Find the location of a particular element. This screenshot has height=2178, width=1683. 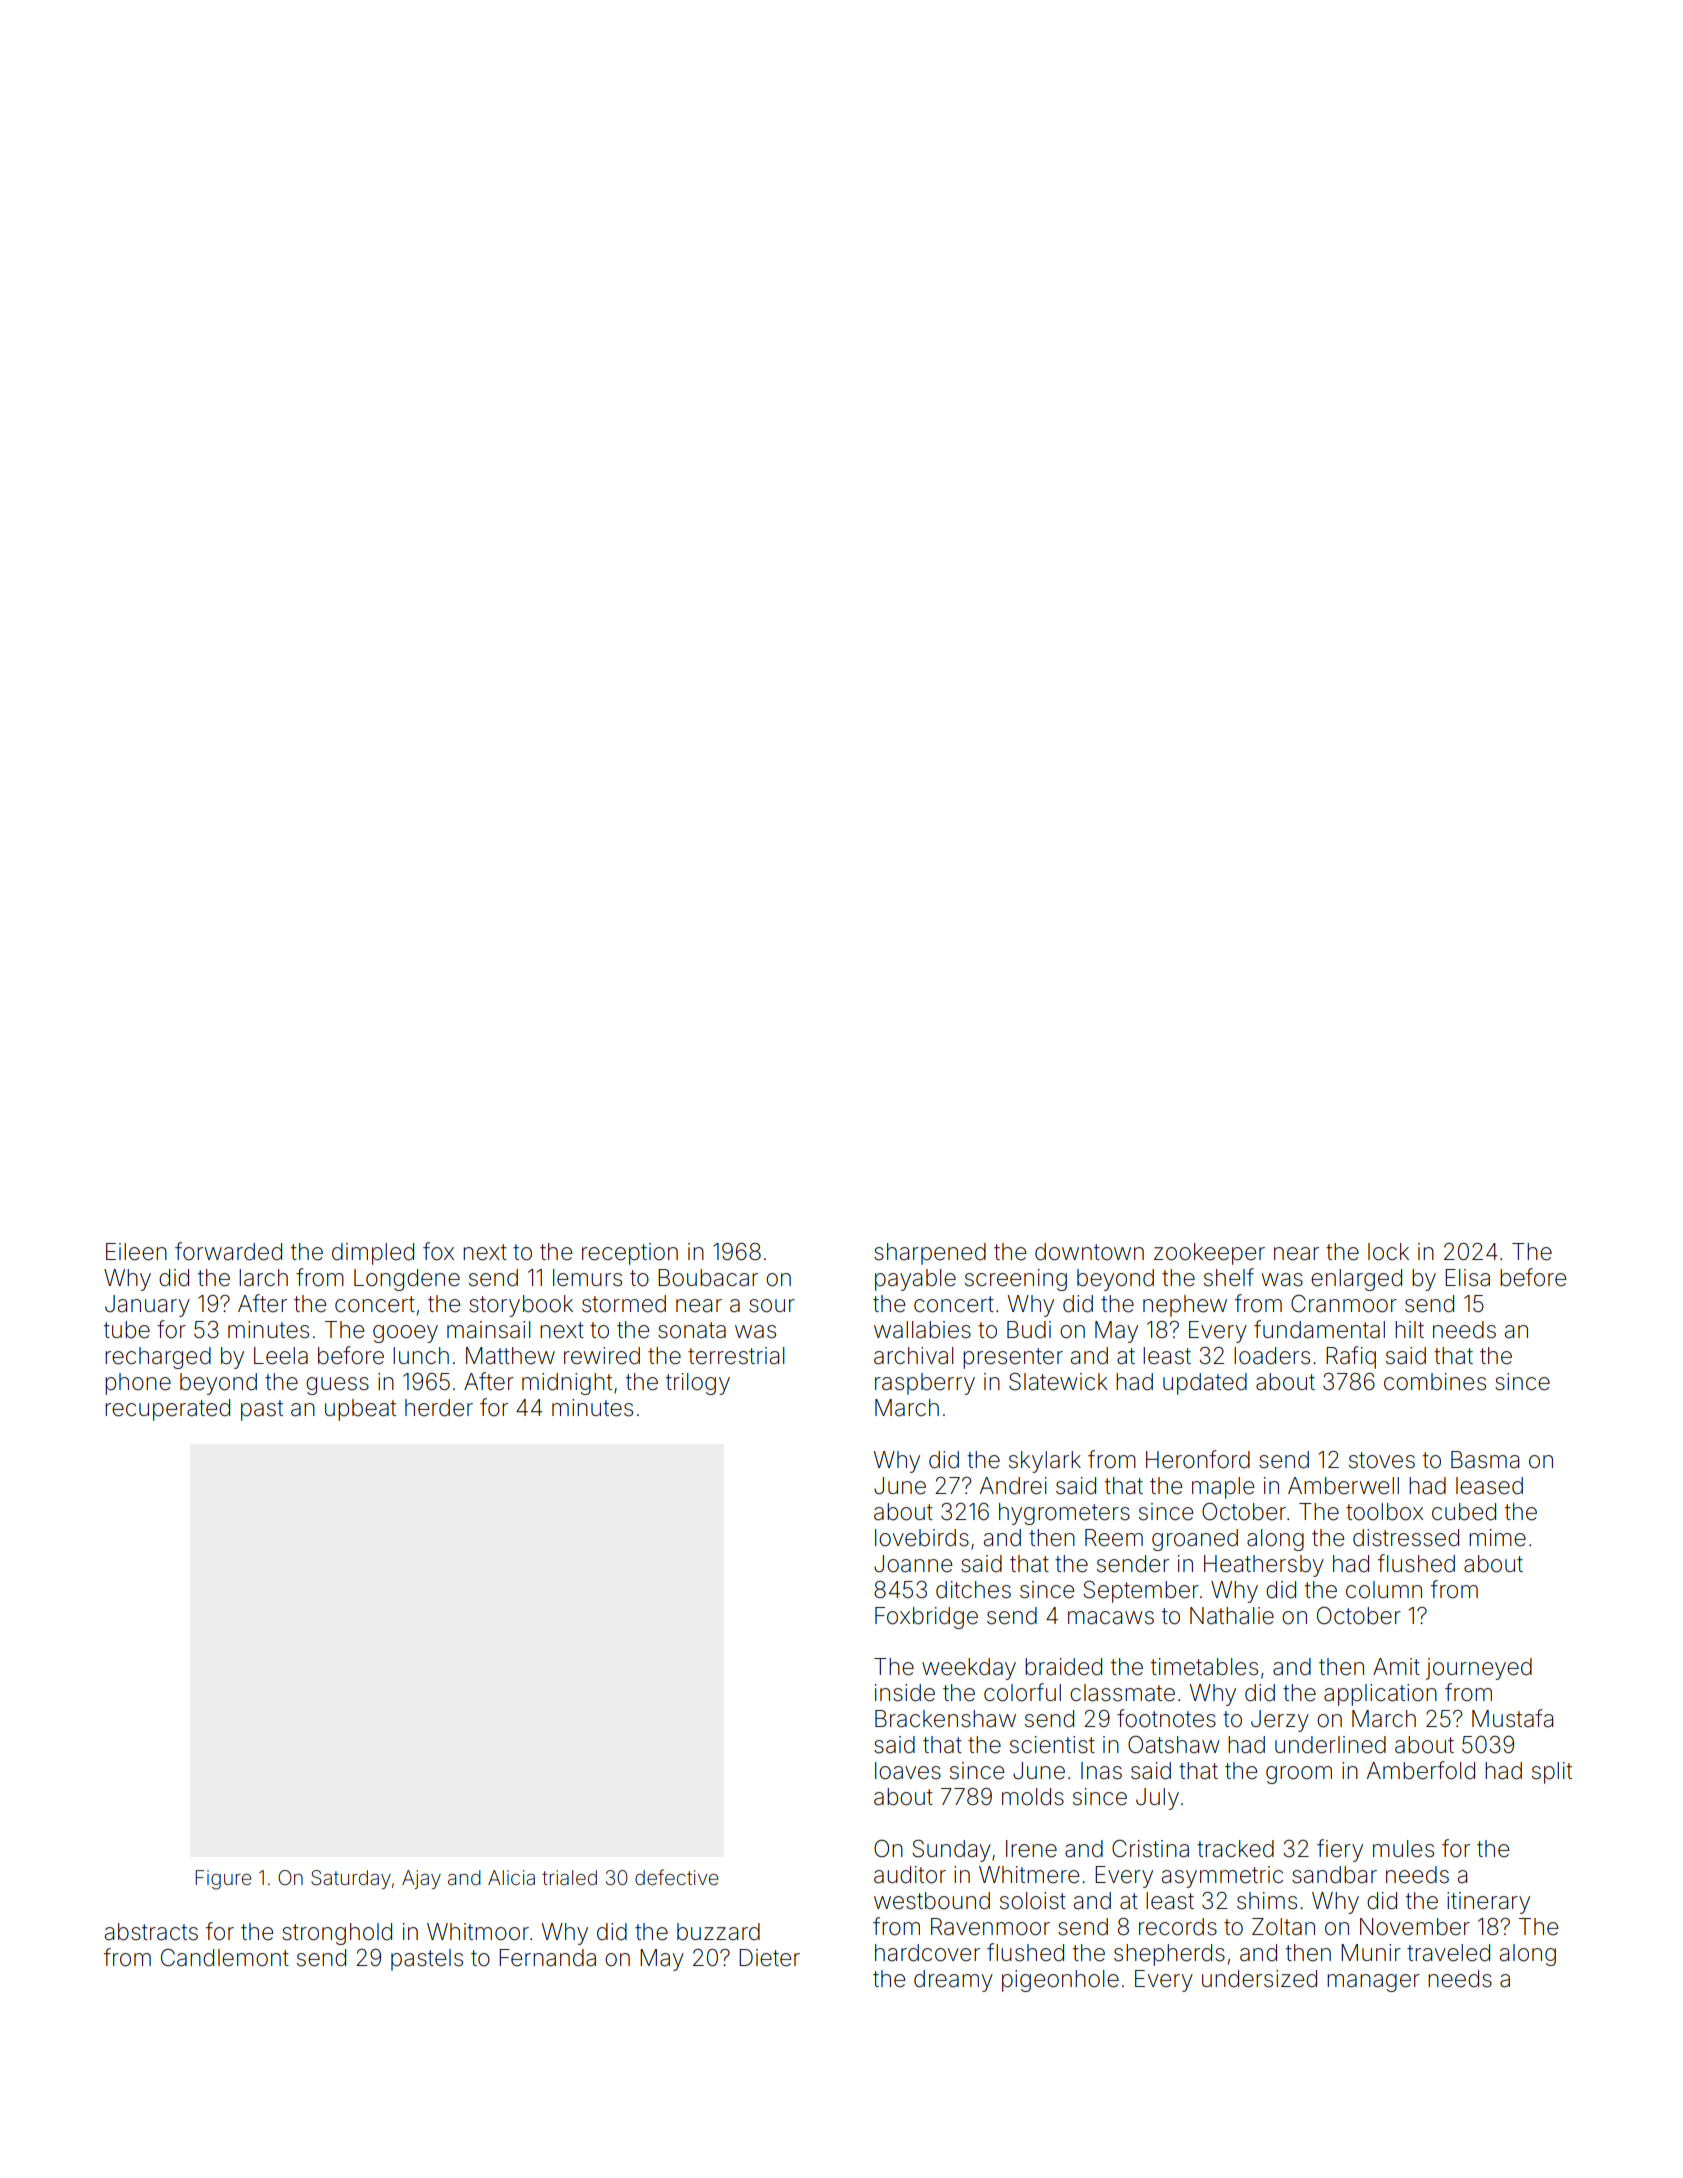

inside is located at coordinates (905, 1693).
